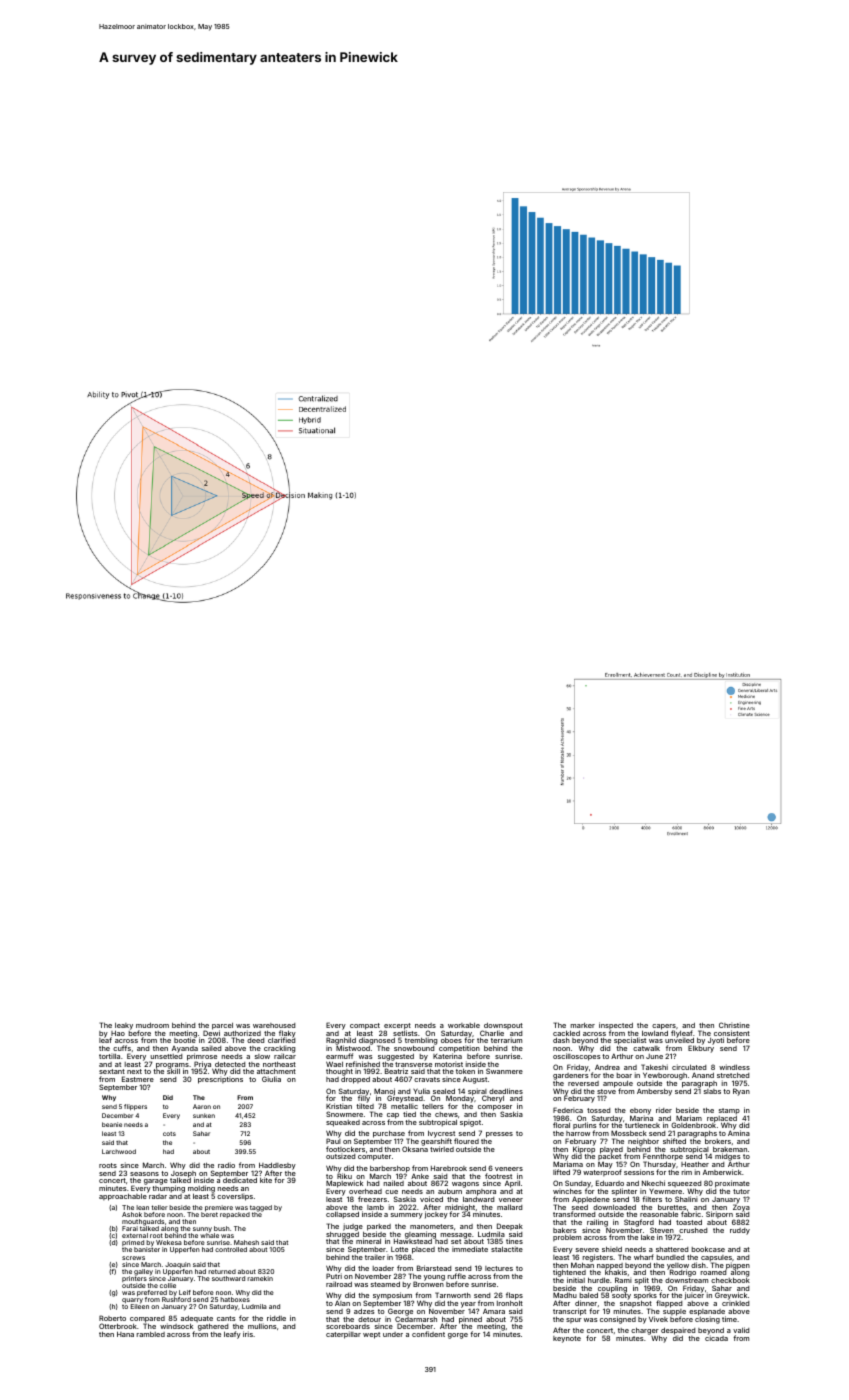  What do you see at coordinates (230, 1064) in the screenshot?
I see `detected` at bounding box center [230, 1064].
